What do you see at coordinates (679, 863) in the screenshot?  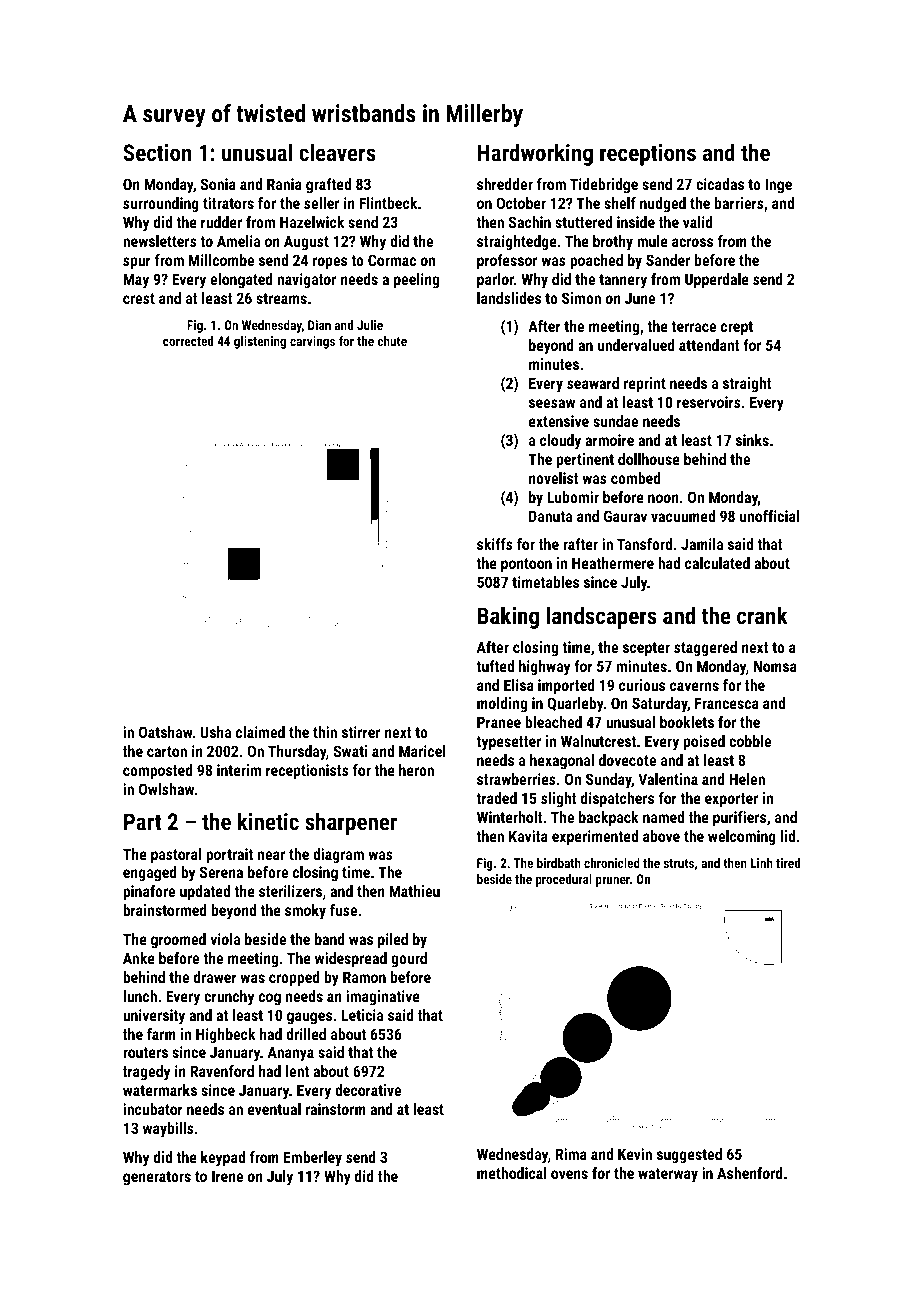 I see `struts` at bounding box center [679, 863].
